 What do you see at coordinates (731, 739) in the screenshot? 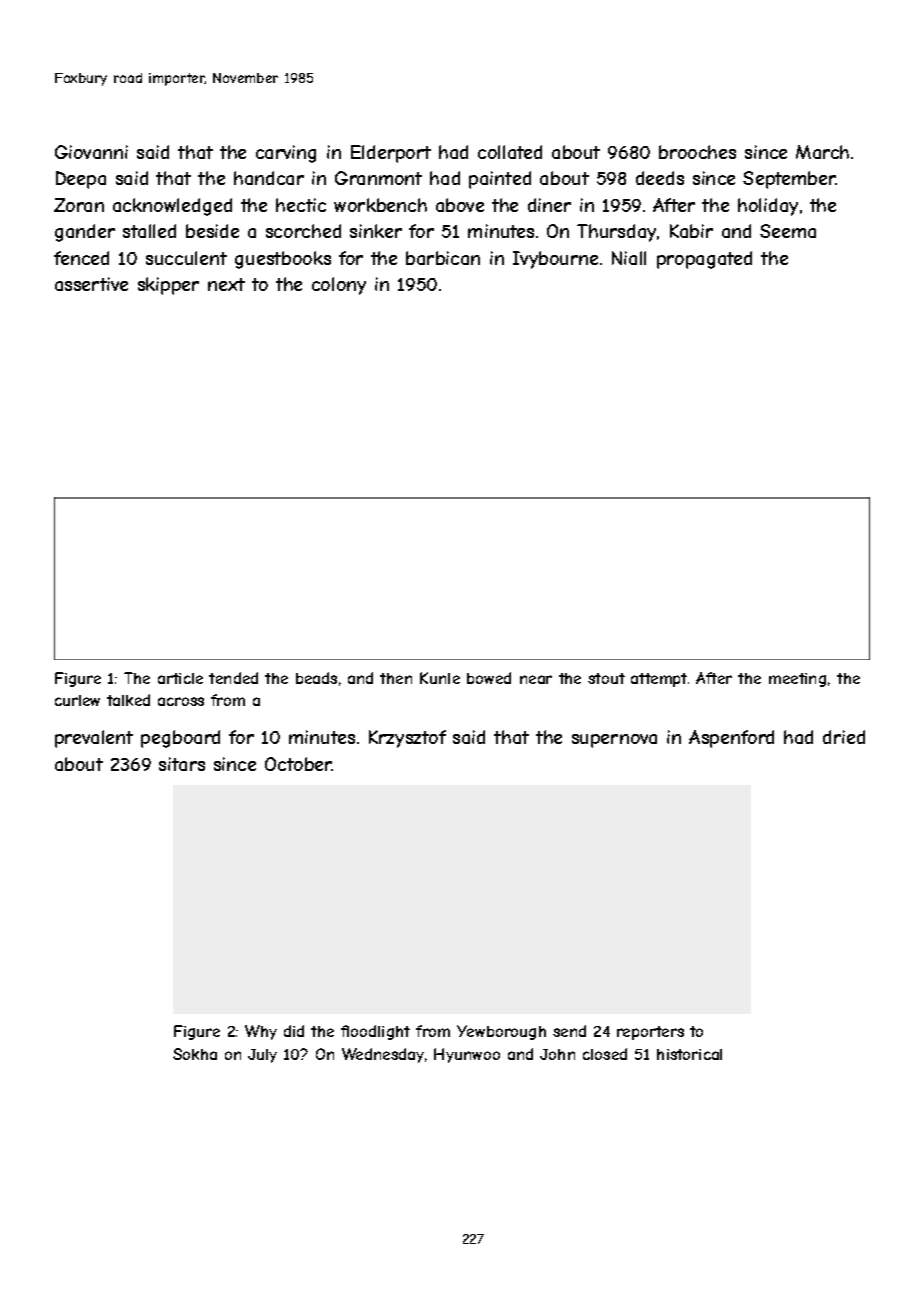
I see `Aspenford` at bounding box center [731, 739].
